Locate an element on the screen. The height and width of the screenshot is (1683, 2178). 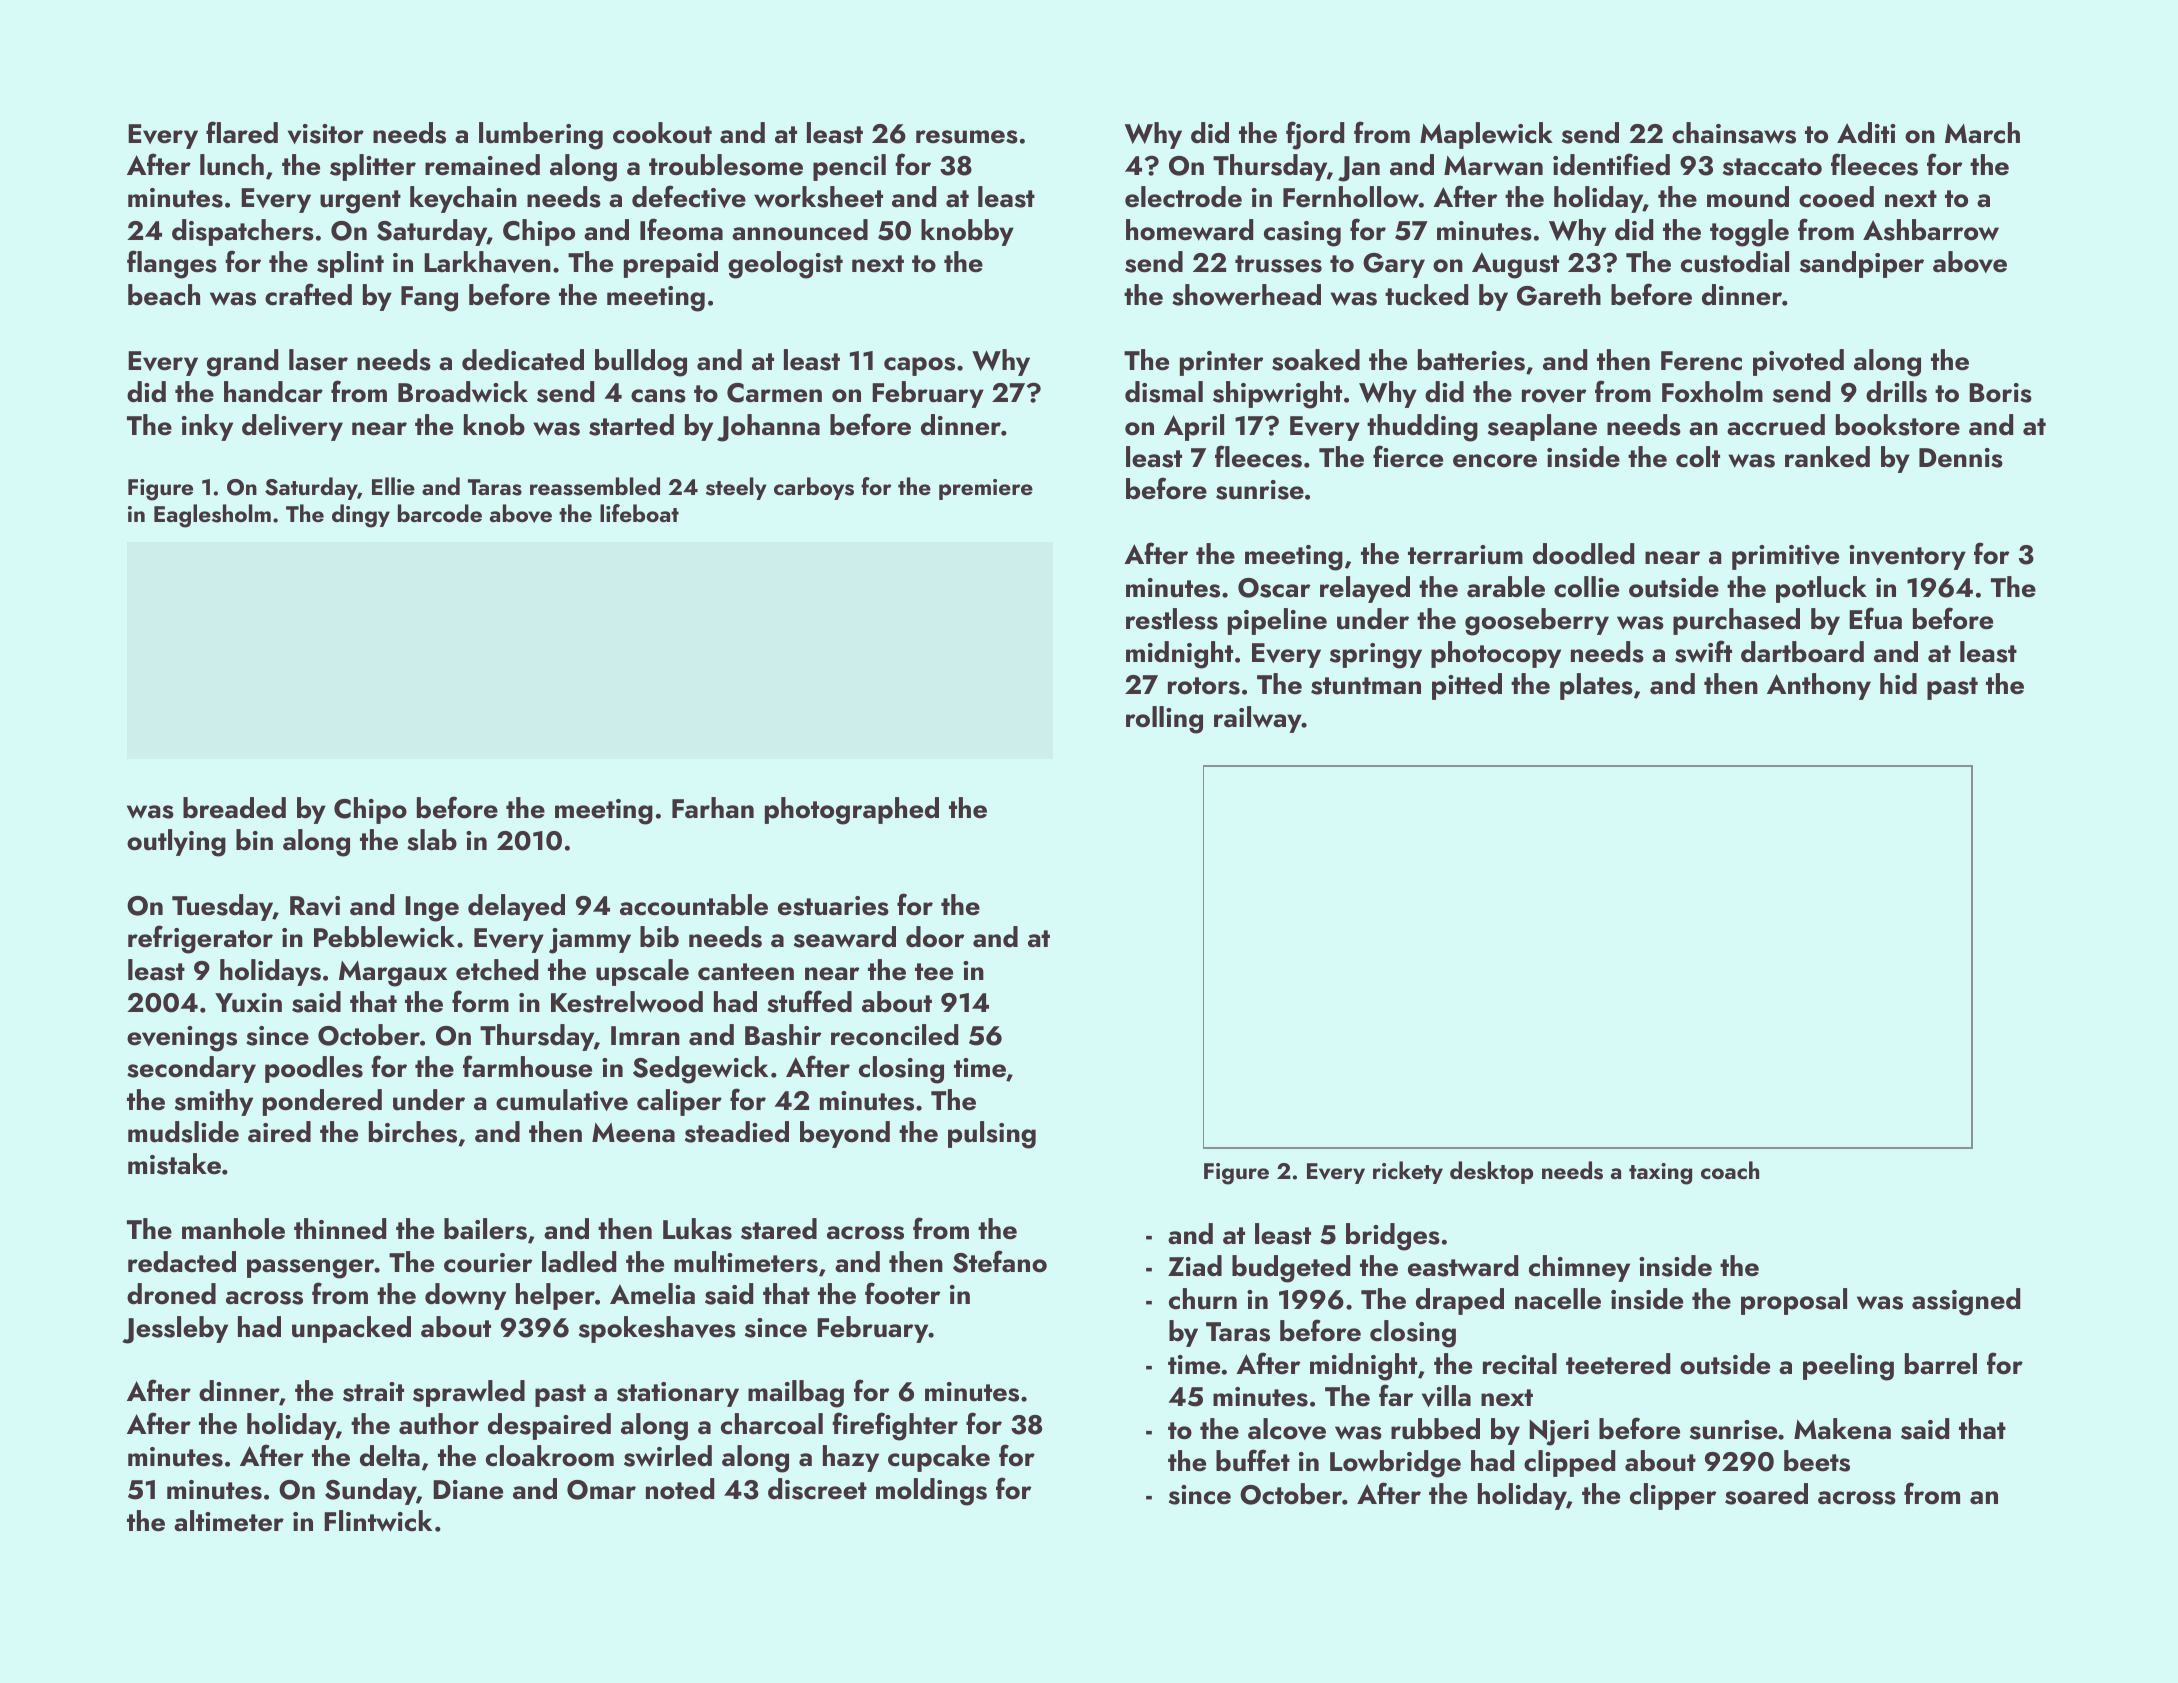
rolling is located at coordinates (1164, 720).
